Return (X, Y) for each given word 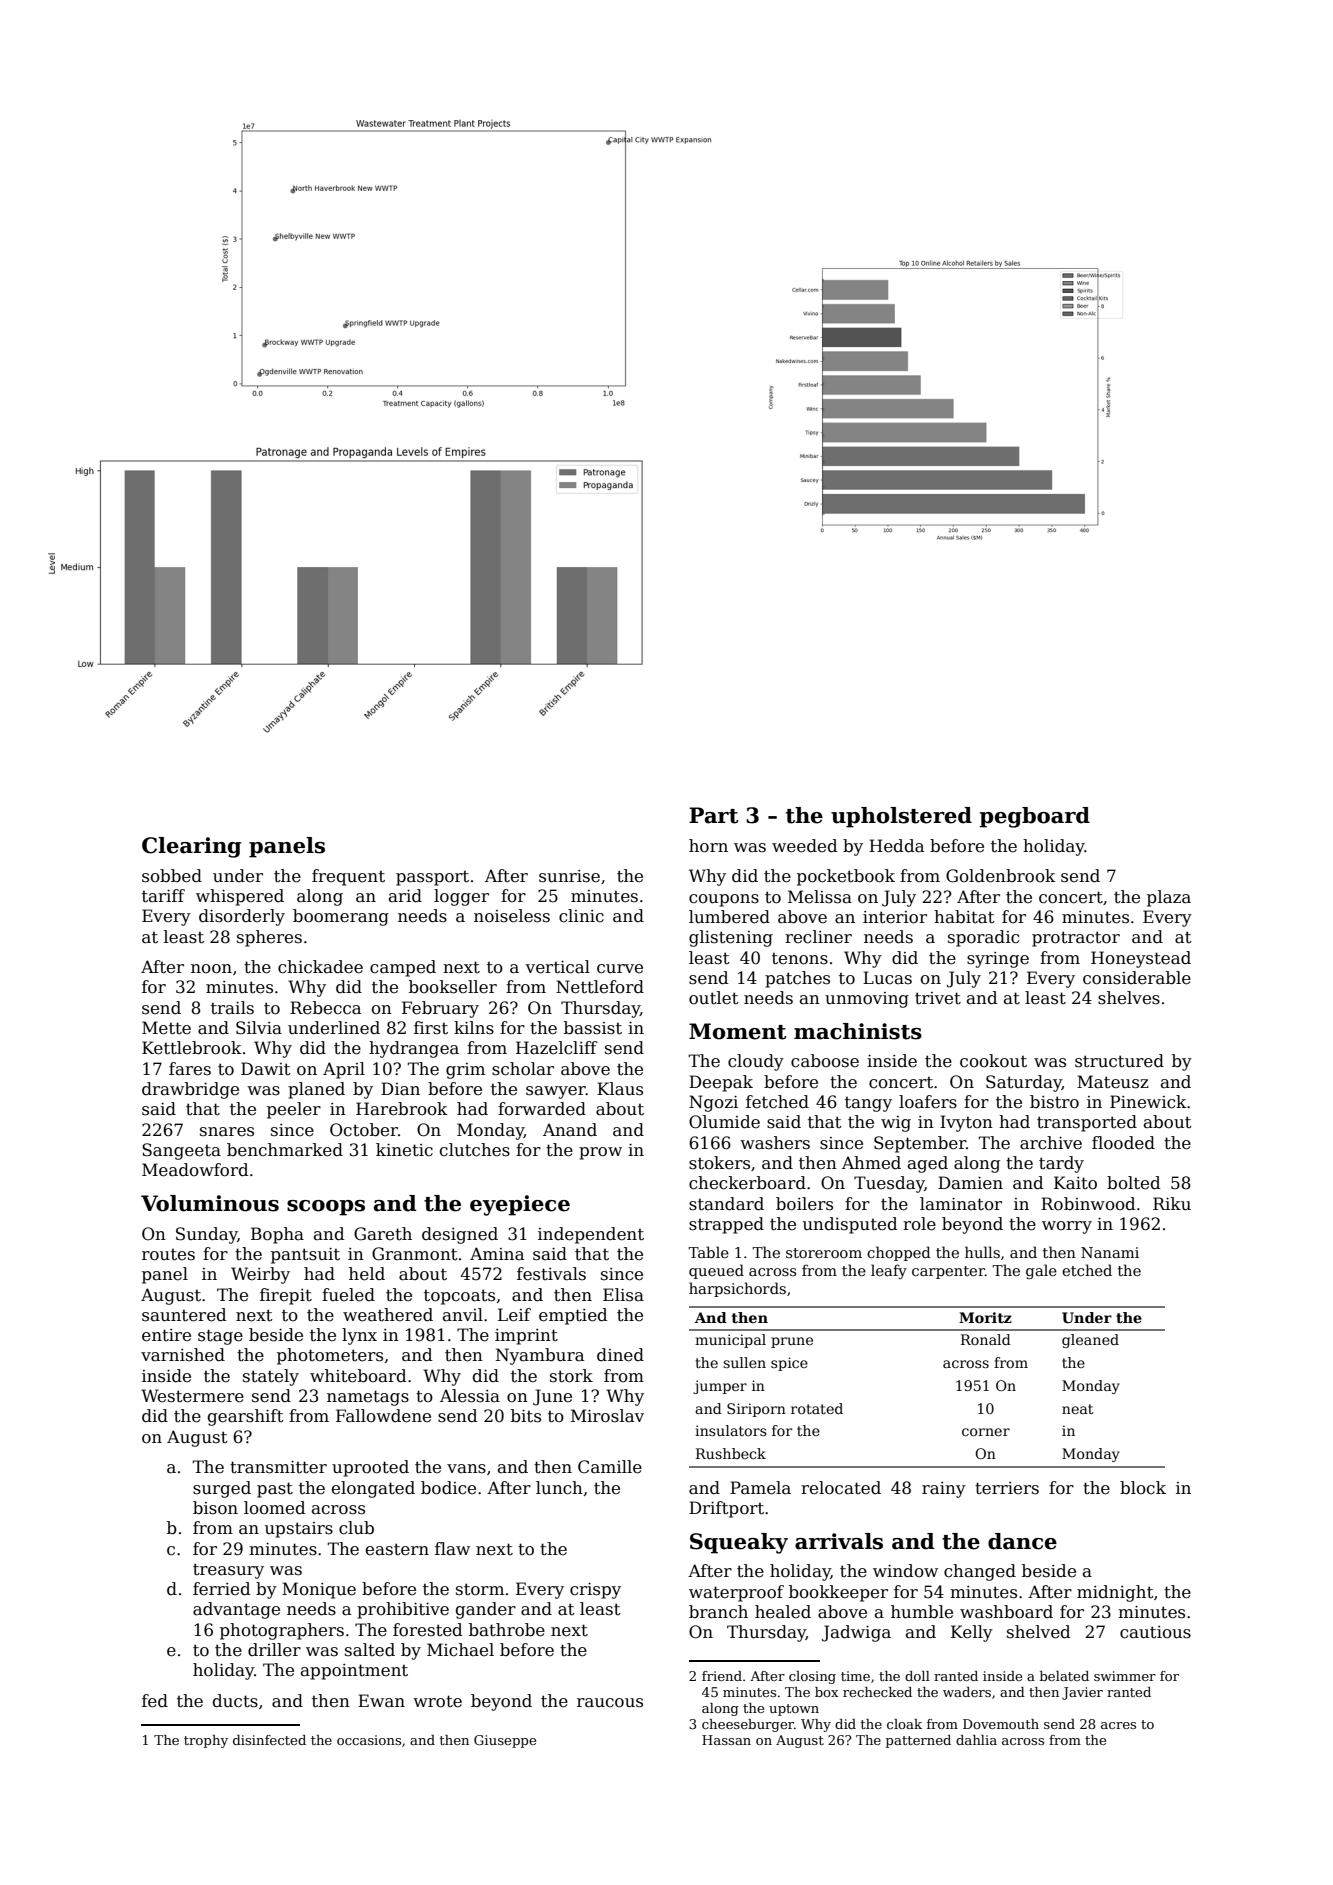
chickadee (320, 967)
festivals (551, 1274)
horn (708, 846)
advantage (236, 1610)
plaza (1169, 898)
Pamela (760, 1488)
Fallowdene (383, 1416)
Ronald (986, 1339)
